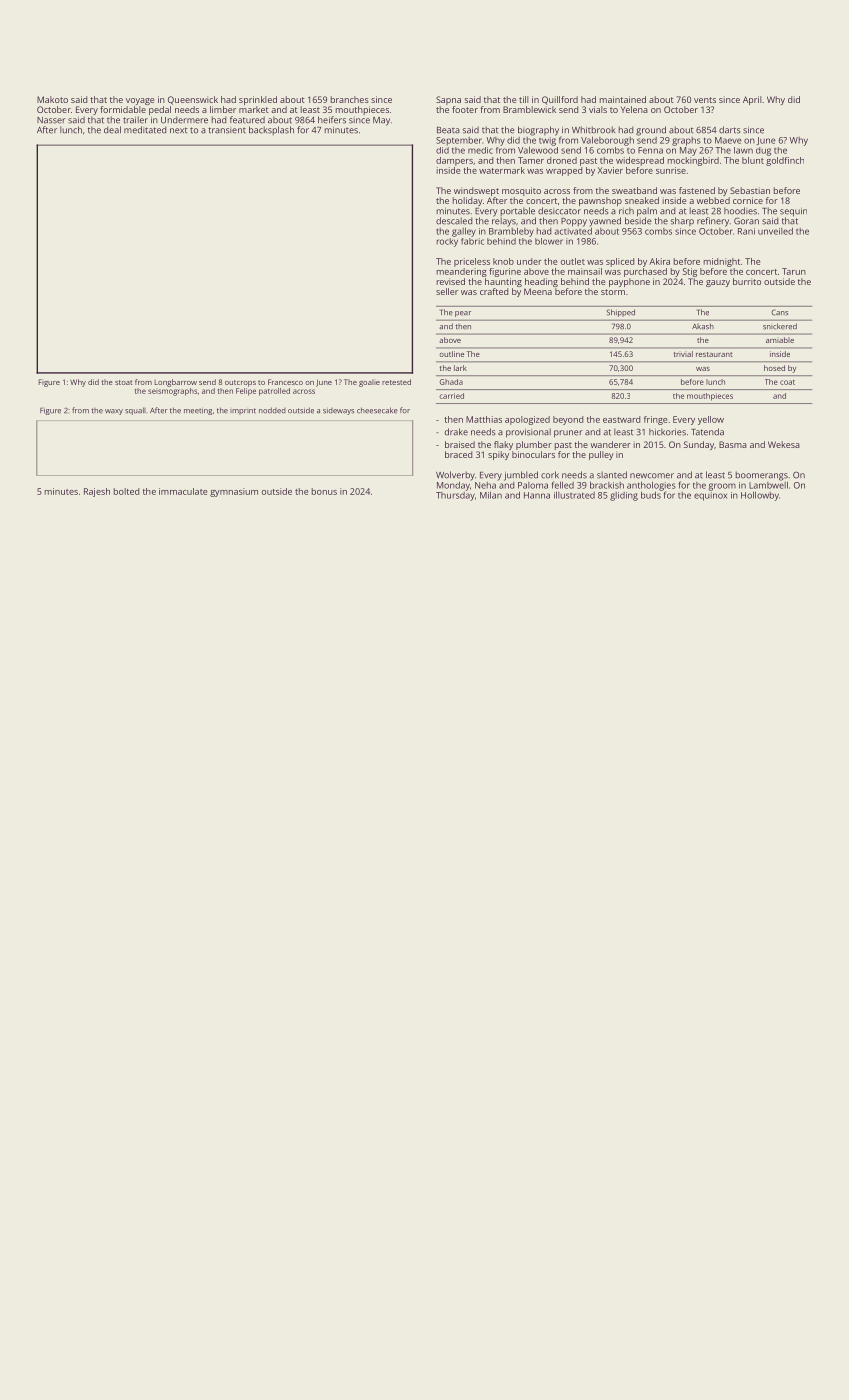  I want to click on Rajesh, so click(97, 492).
